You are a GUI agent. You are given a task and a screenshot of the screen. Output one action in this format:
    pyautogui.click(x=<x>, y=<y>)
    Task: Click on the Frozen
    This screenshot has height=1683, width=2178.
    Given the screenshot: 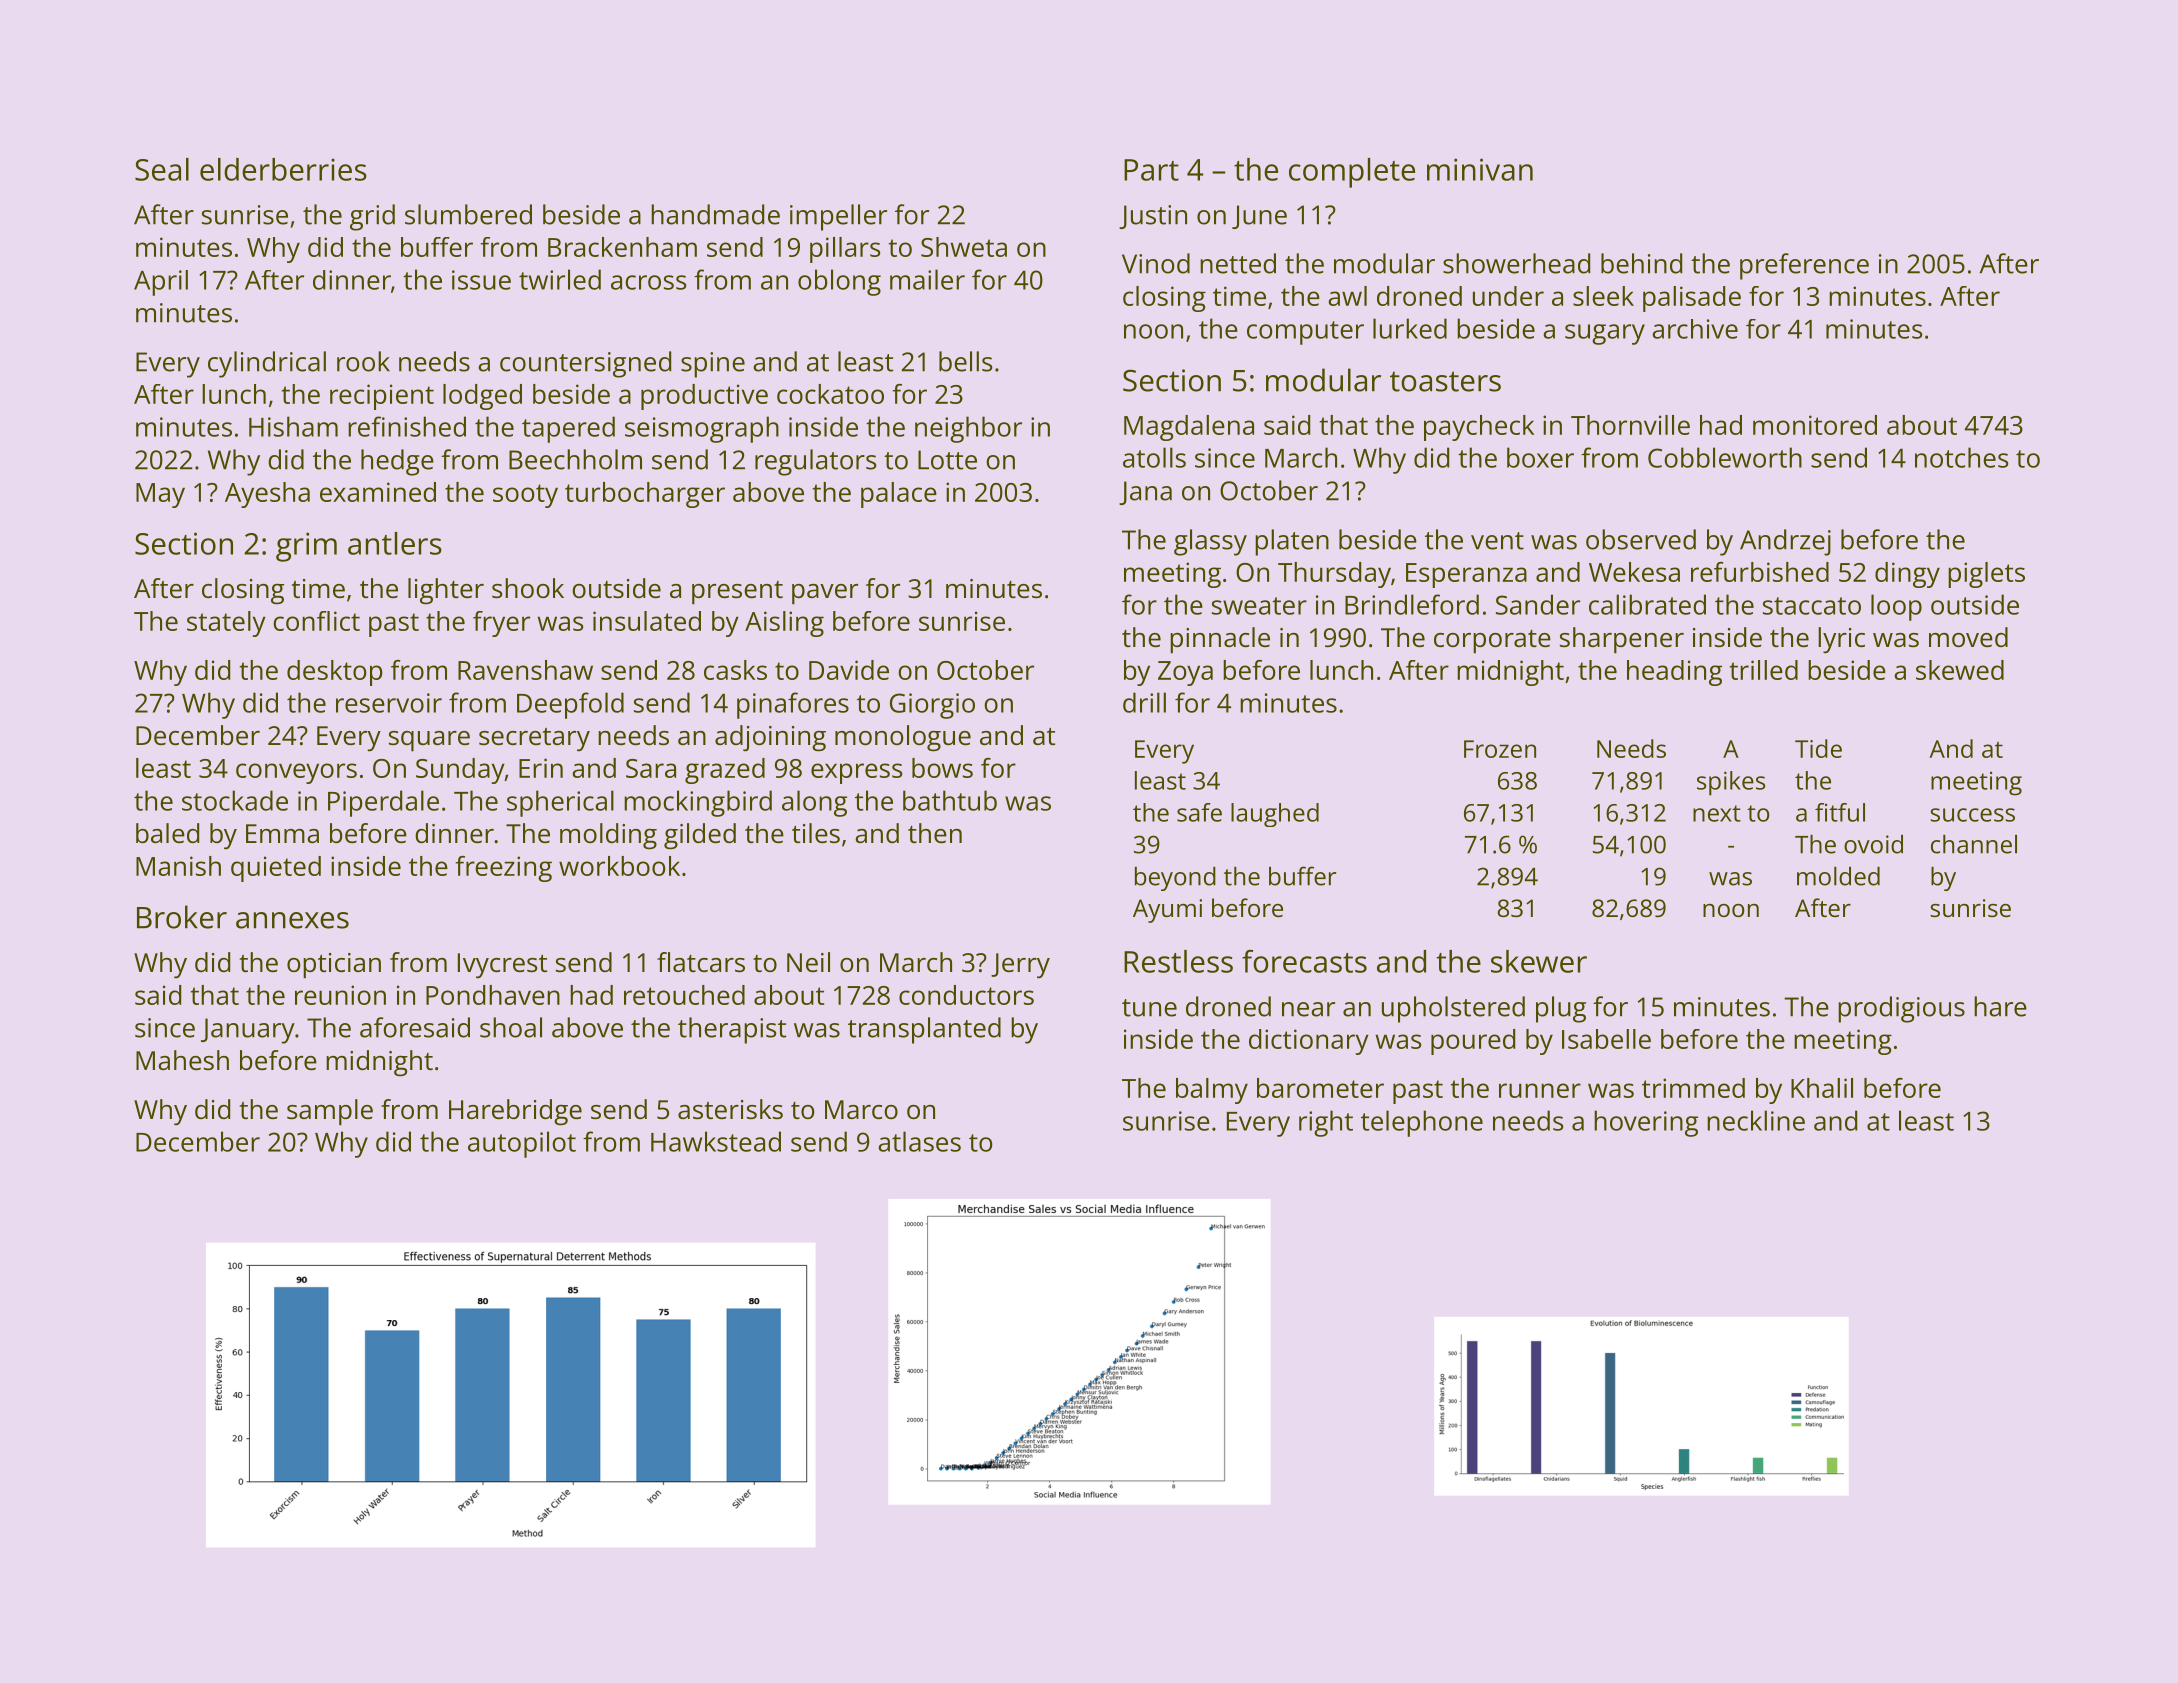 What is the action you would take?
    pyautogui.click(x=1500, y=749)
